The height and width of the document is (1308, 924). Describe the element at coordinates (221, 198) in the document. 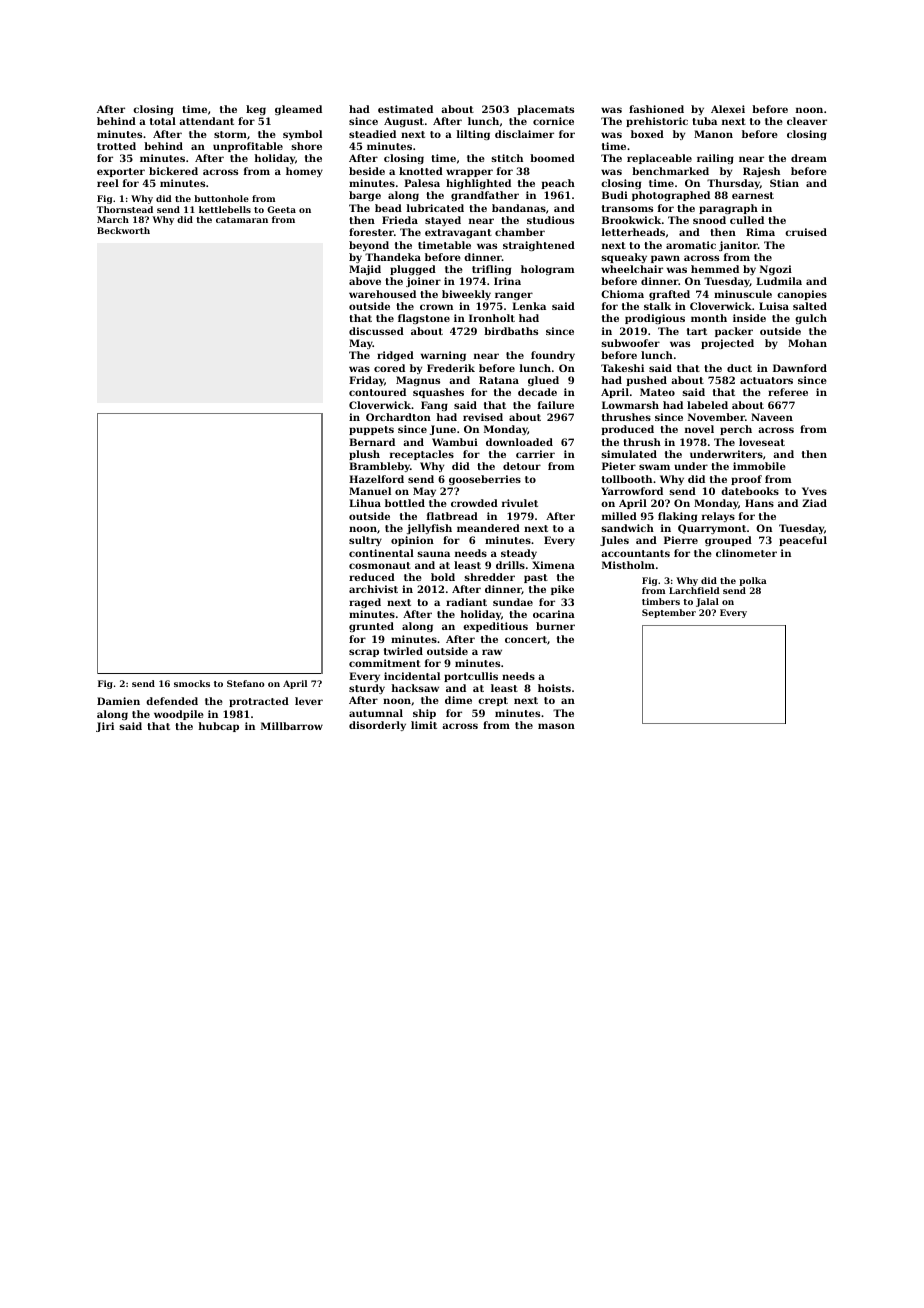

I see `buttonhole` at that location.
